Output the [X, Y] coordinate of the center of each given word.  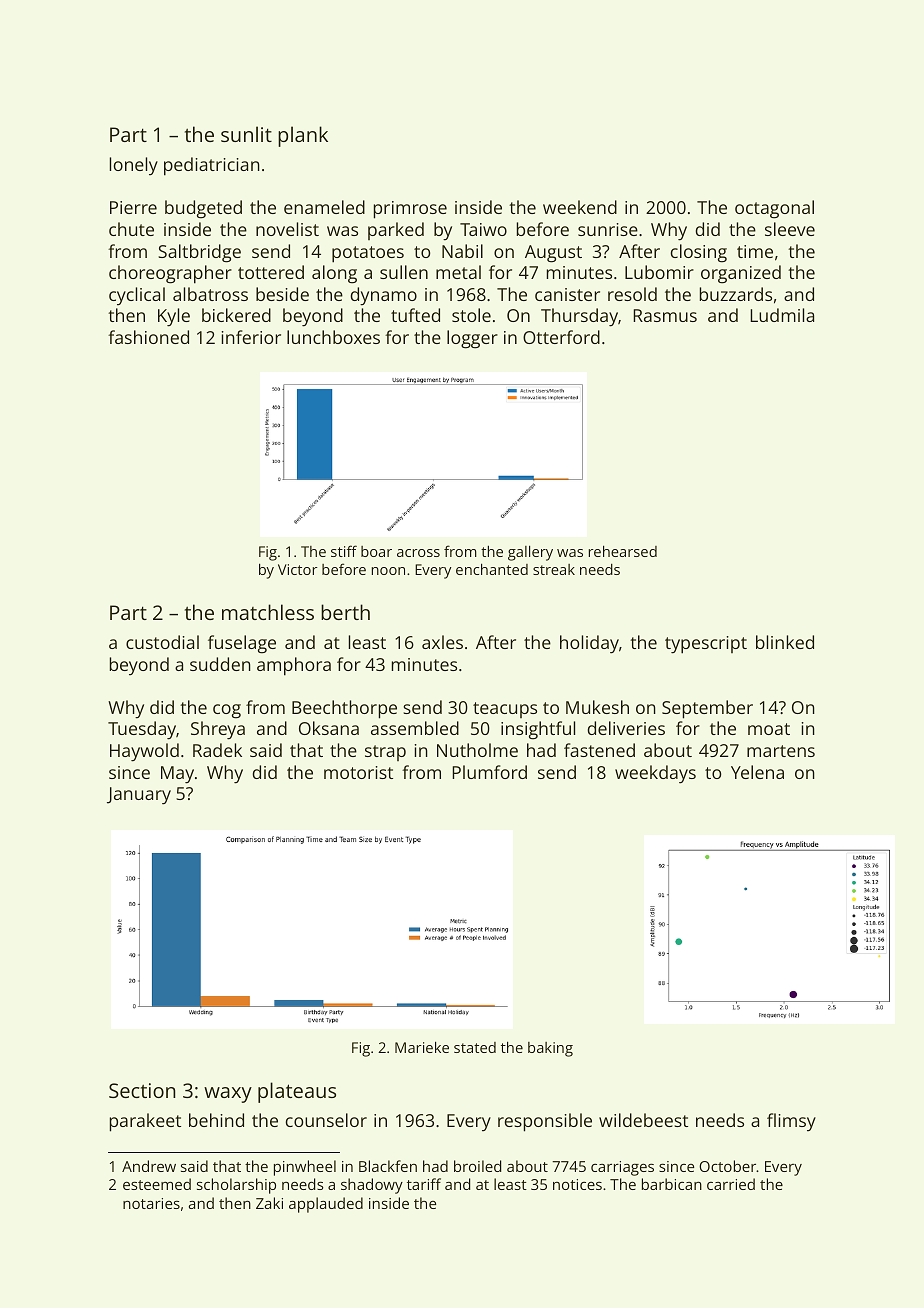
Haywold [144, 752]
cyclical [137, 296]
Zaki [269, 1203]
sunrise [608, 229]
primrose [410, 210]
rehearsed [623, 551]
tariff [424, 1184]
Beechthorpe [344, 709]
